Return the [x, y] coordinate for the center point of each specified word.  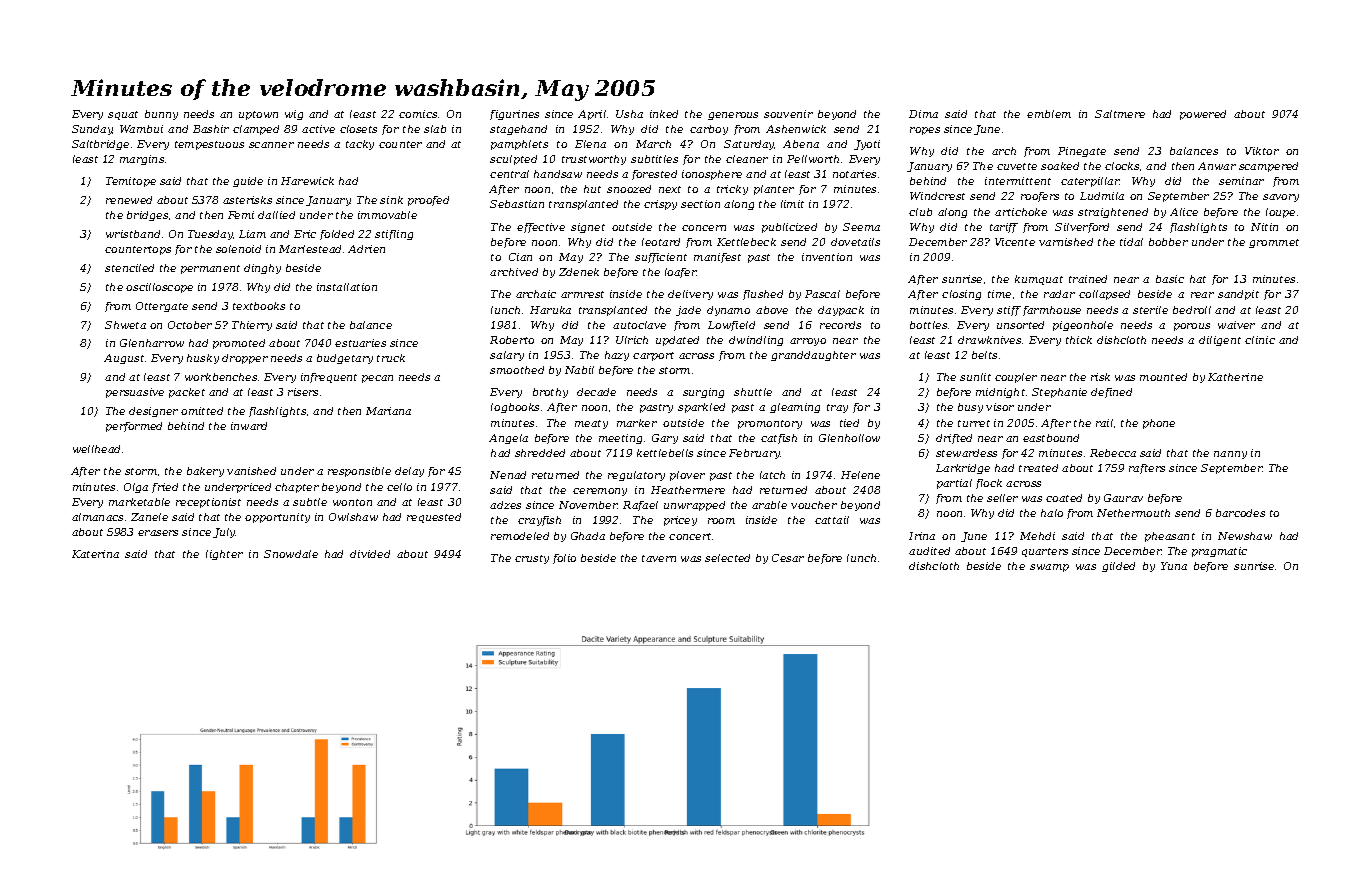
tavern [659, 558]
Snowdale [291, 554]
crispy [660, 205]
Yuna [1174, 566]
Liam [252, 234]
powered [1203, 115]
